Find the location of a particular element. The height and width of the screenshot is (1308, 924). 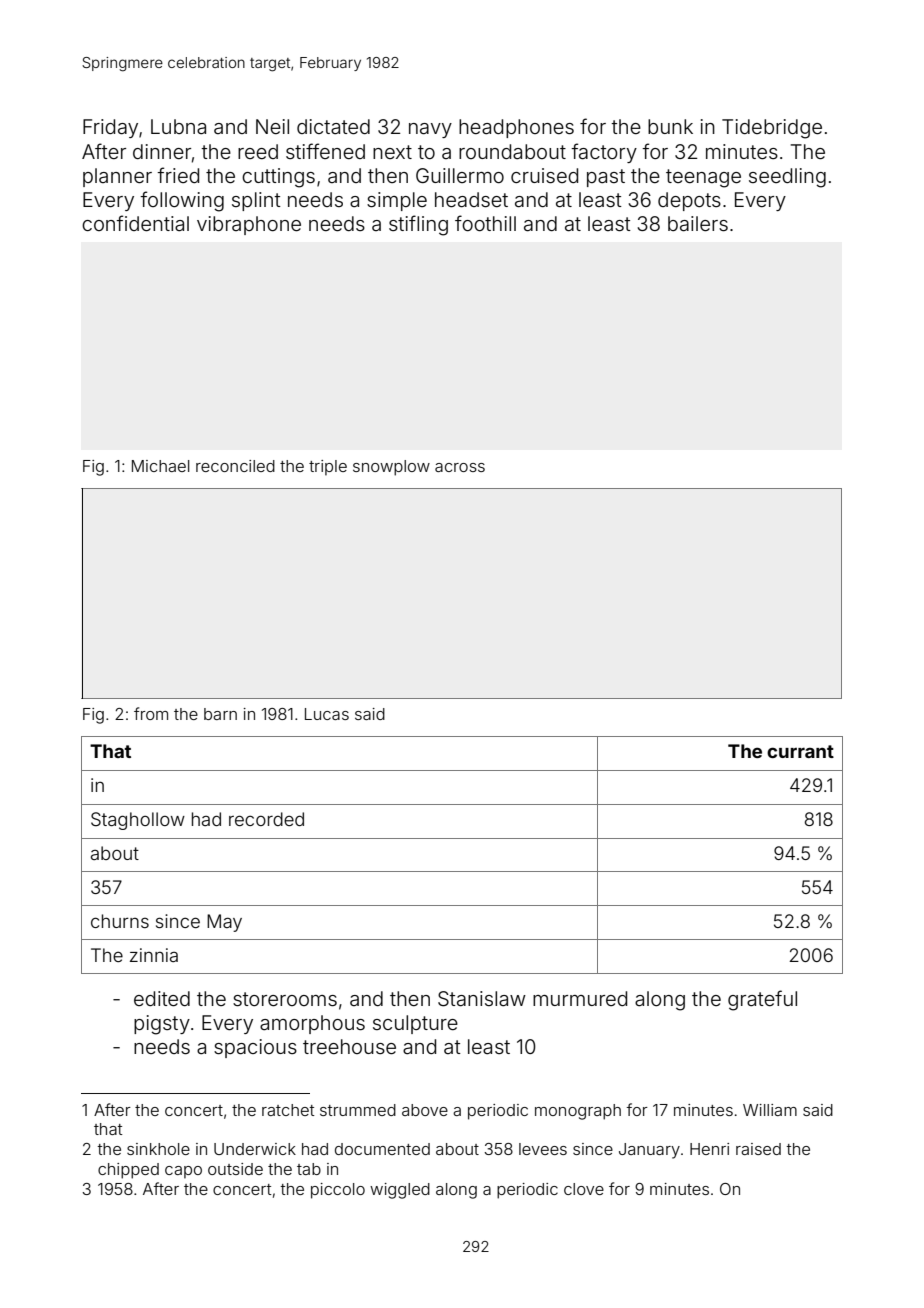

navy is located at coordinates (430, 130).
